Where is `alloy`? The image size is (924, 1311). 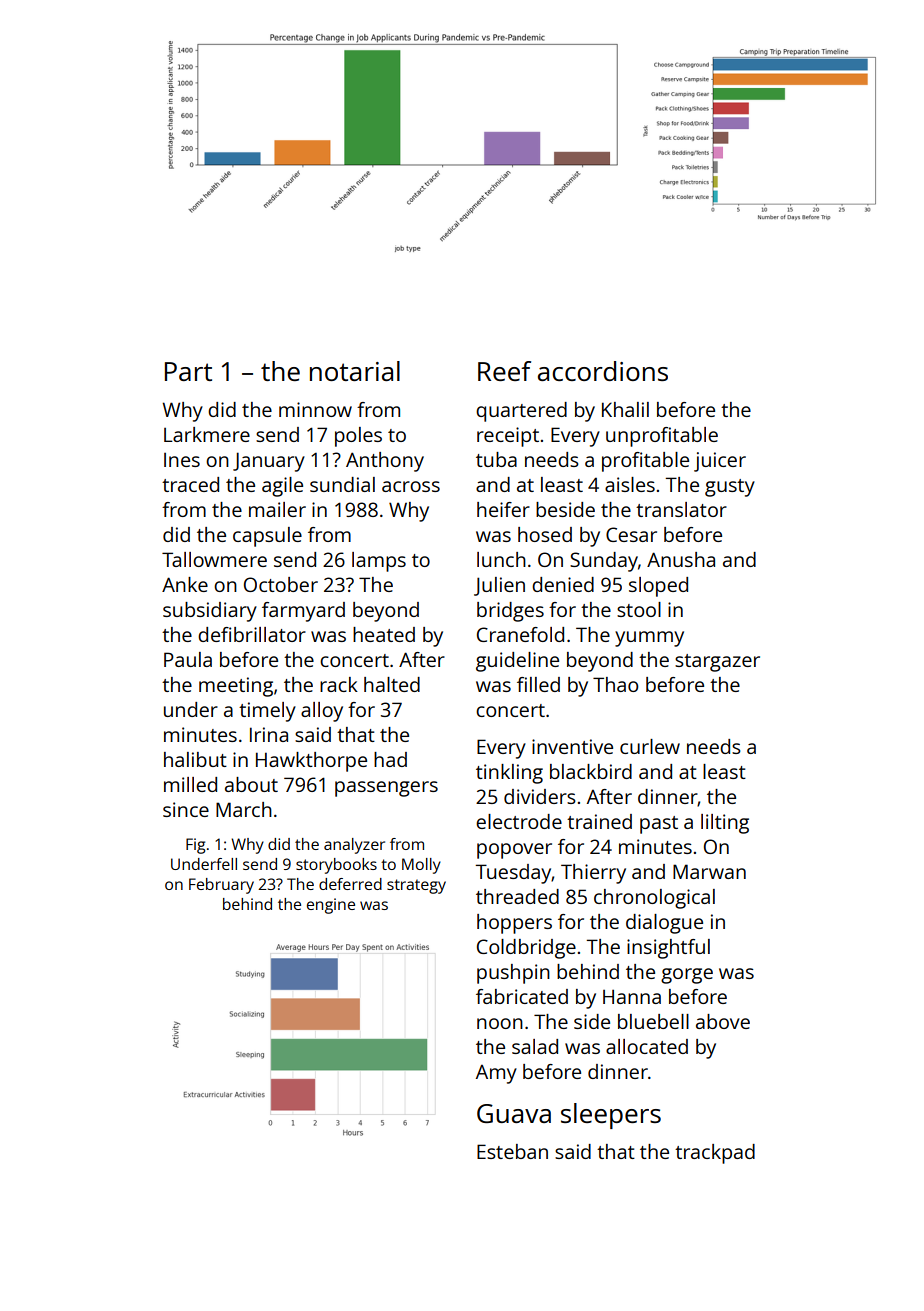
alloy is located at coordinates (322, 712).
